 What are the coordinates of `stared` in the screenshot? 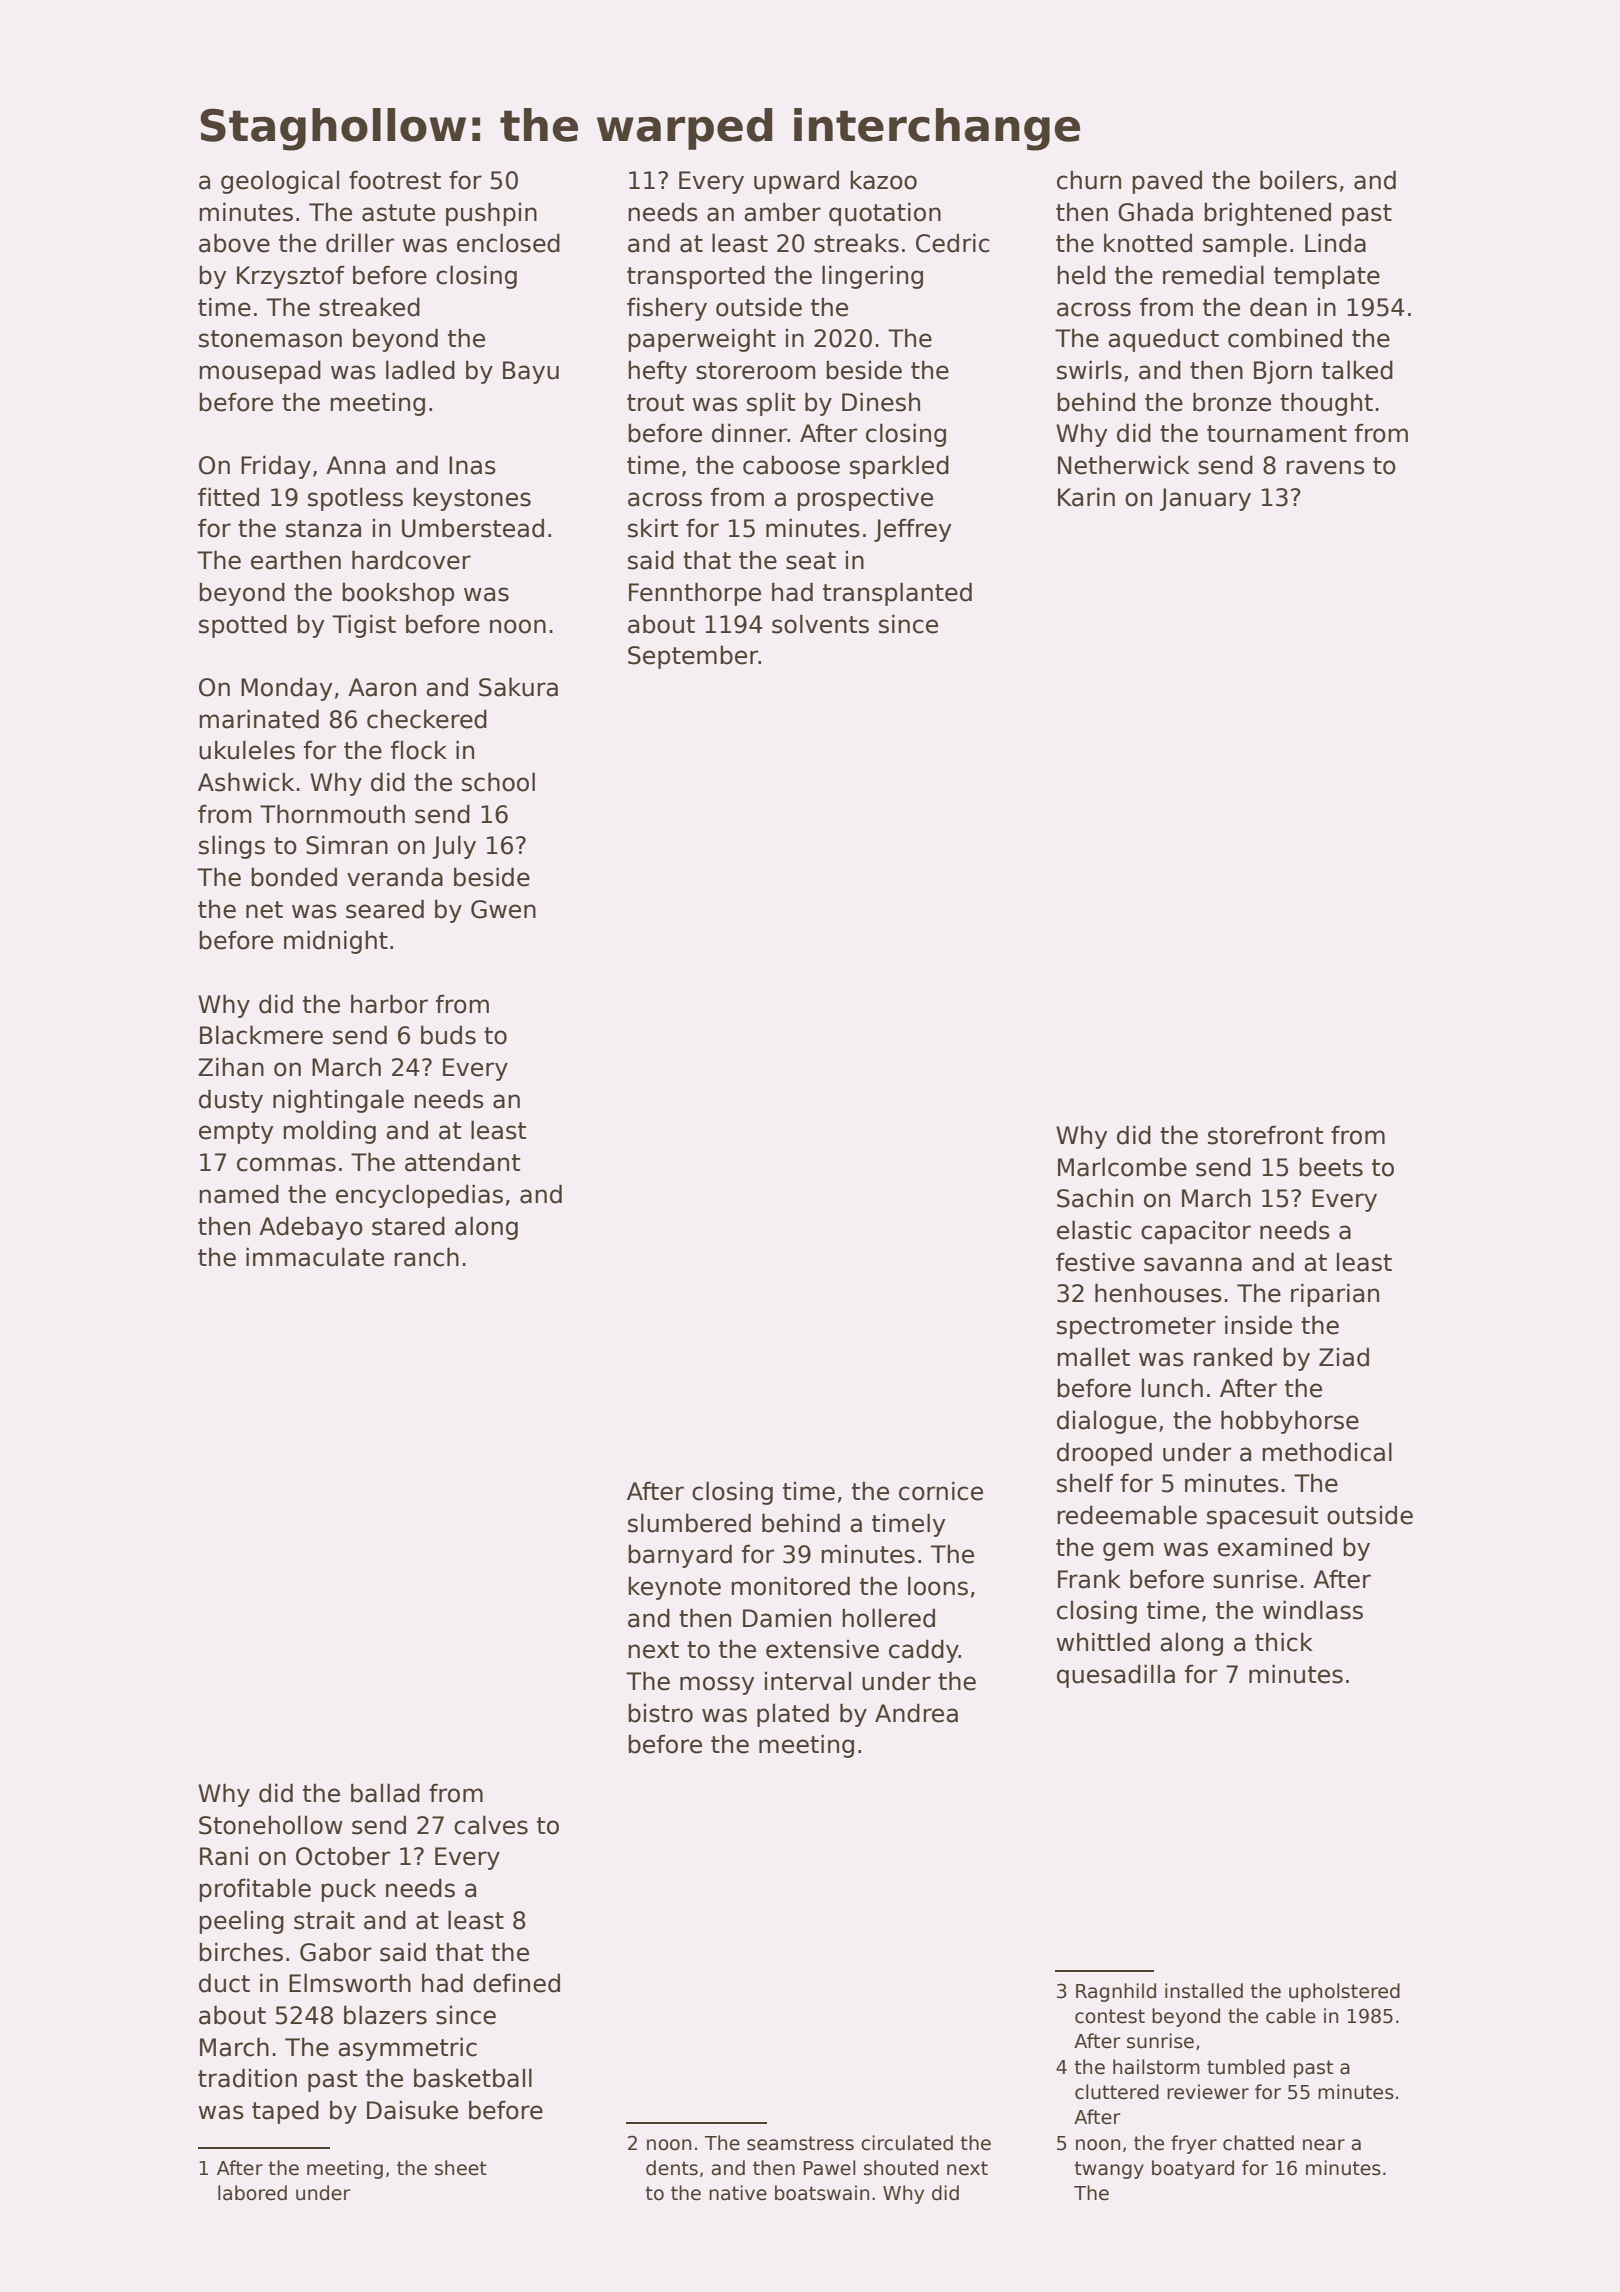 It's located at (408, 1226).
